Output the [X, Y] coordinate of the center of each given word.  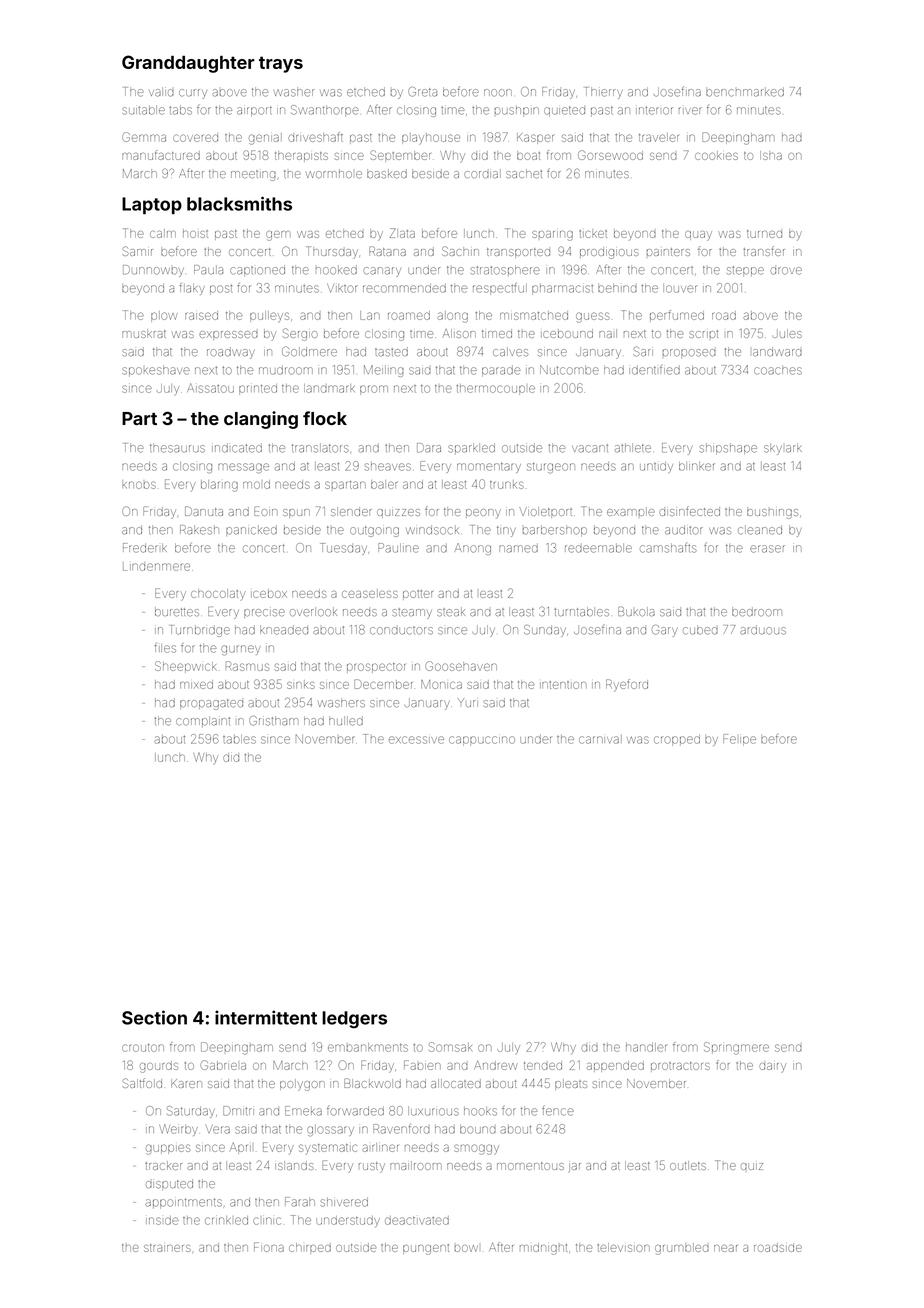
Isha [771, 155]
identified [654, 370]
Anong [473, 549]
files [165, 648]
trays [281, 64]
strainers [167, 1248]
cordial [482, 173]
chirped [310, 1248]
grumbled [682, 1249]
